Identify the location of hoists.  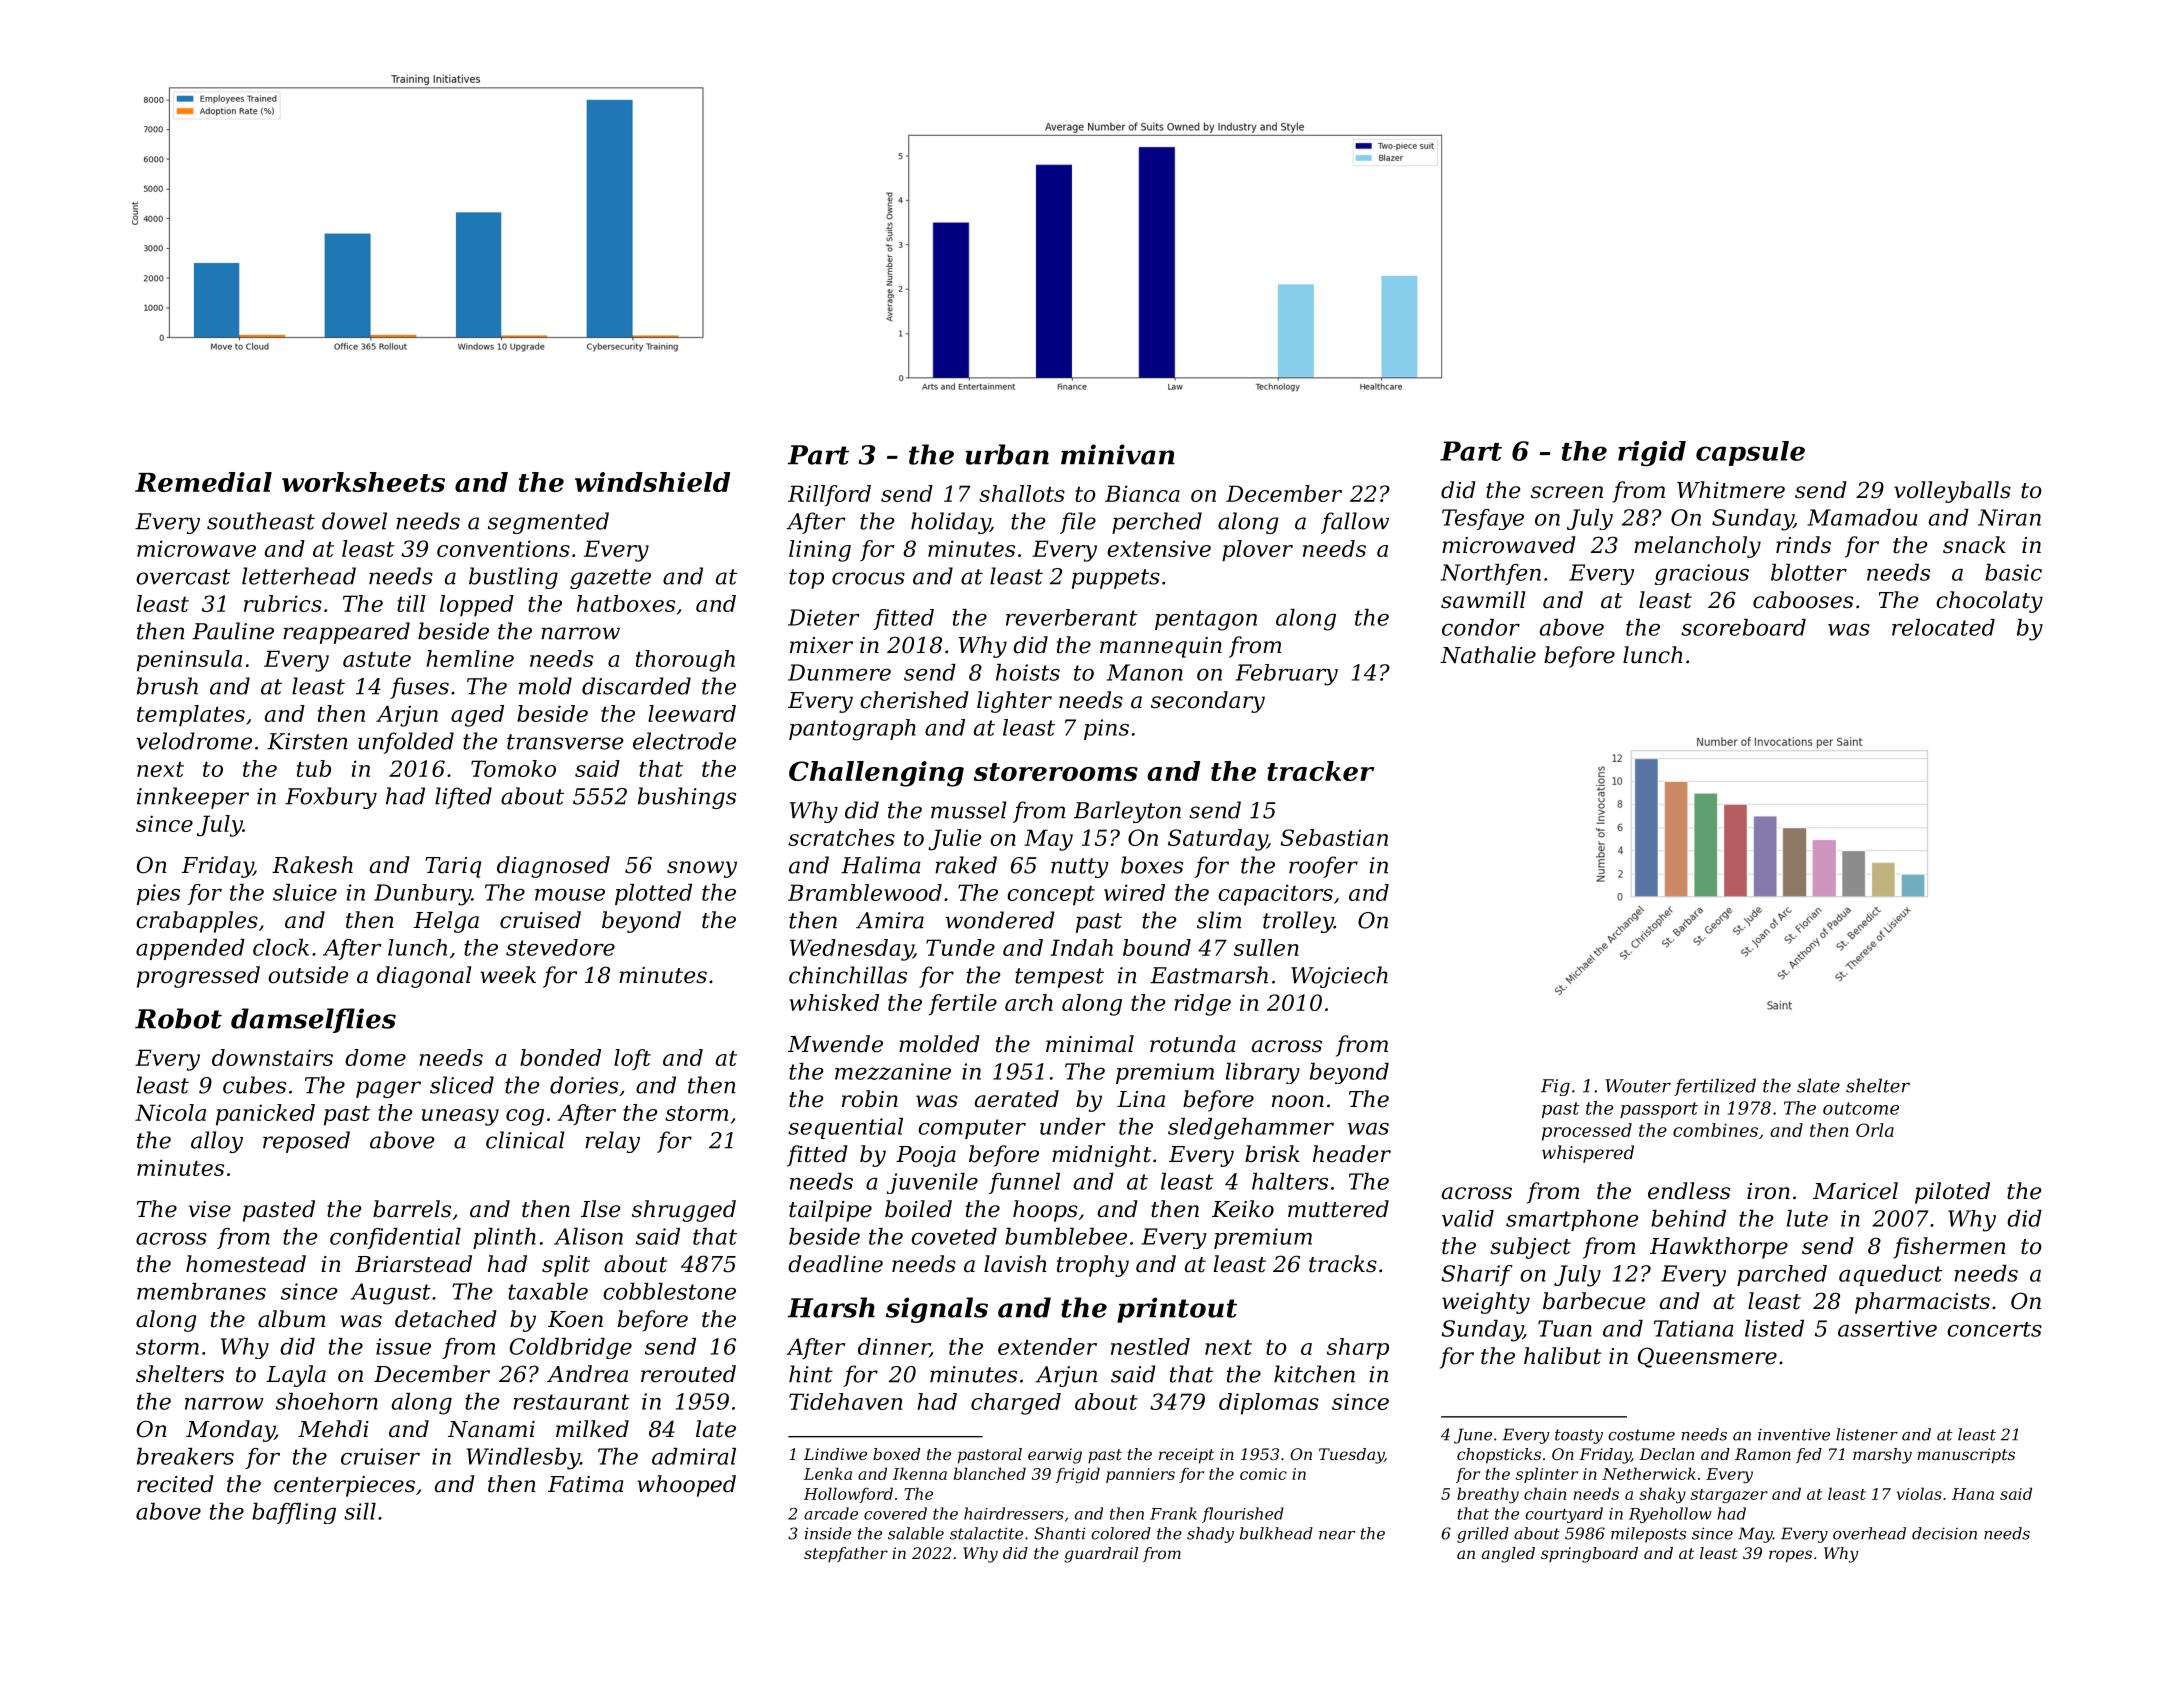
(1028, 672).
